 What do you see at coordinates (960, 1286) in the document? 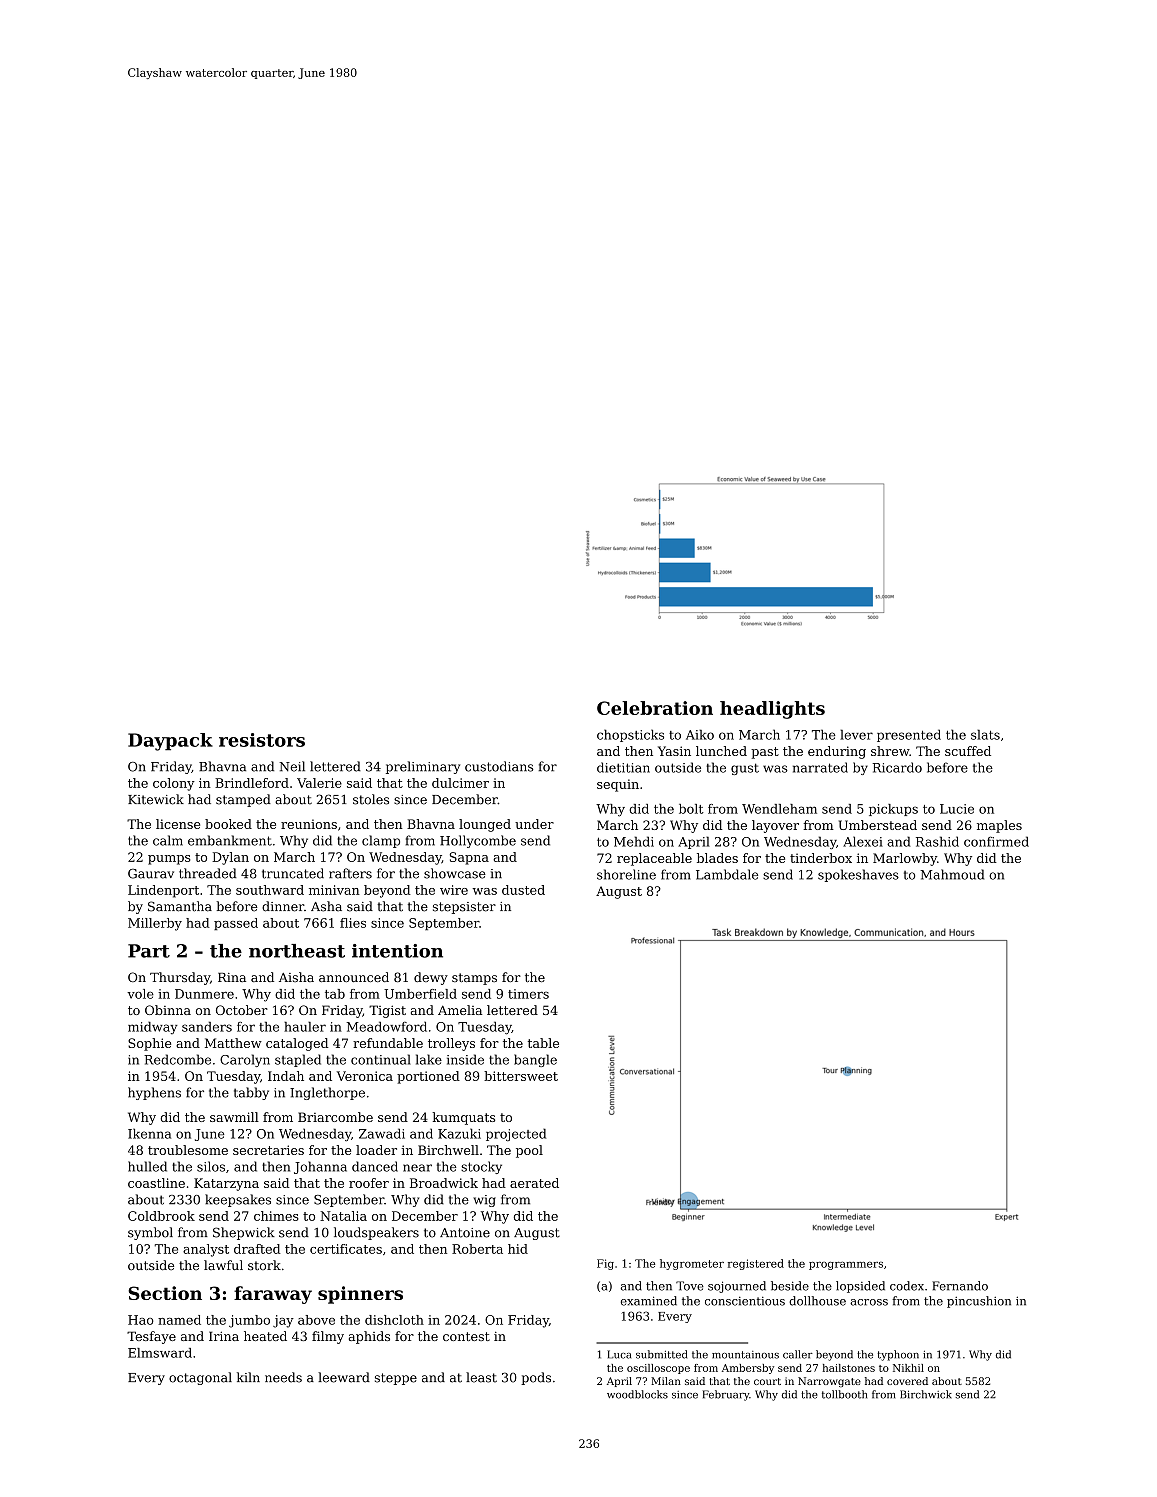
I see `Fernando` at bounding box center [960, 1286].
